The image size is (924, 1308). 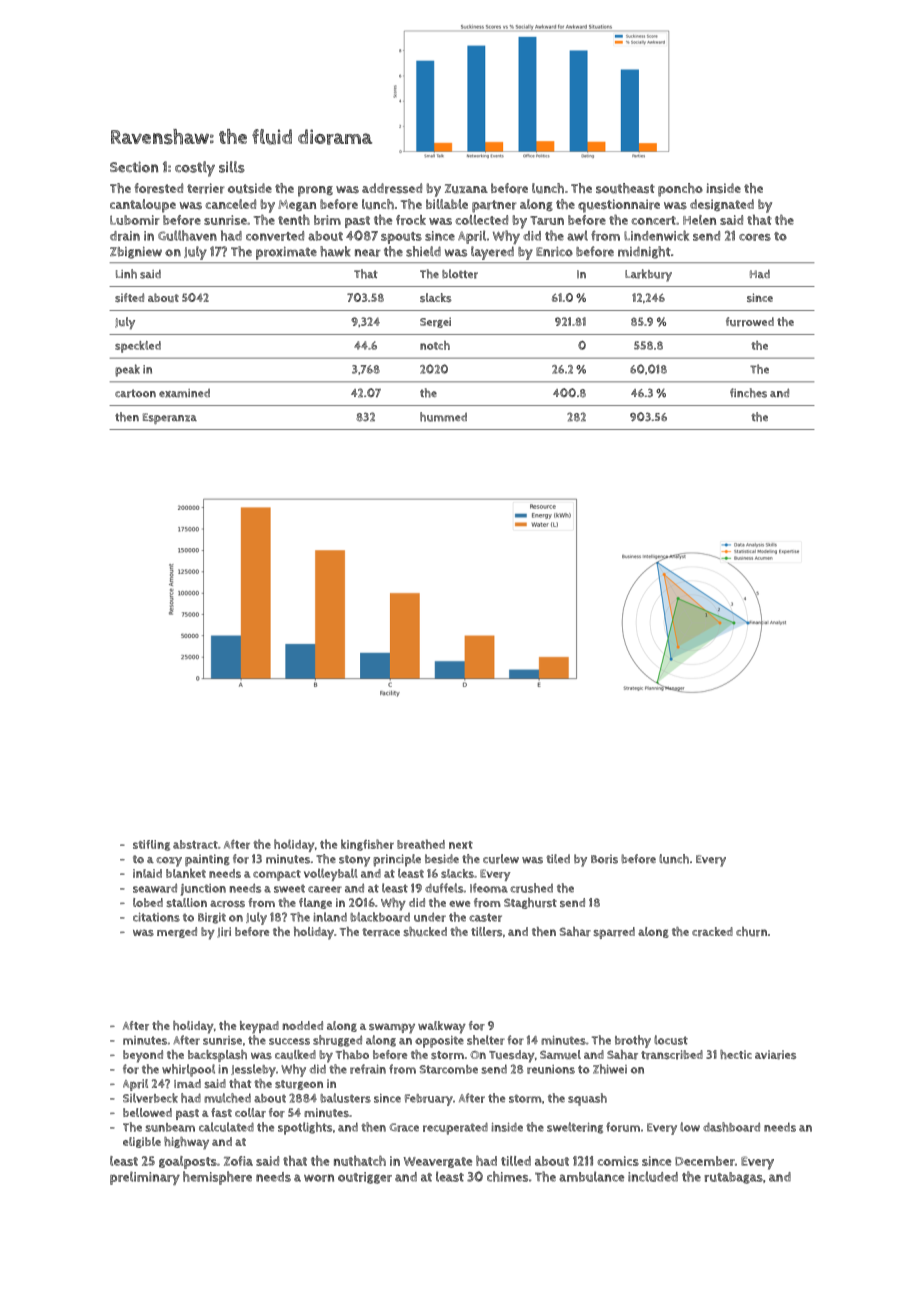 What do you see at coordinates (275, 236) in the page?
I see `converted` at bounding box center [275, 236].
